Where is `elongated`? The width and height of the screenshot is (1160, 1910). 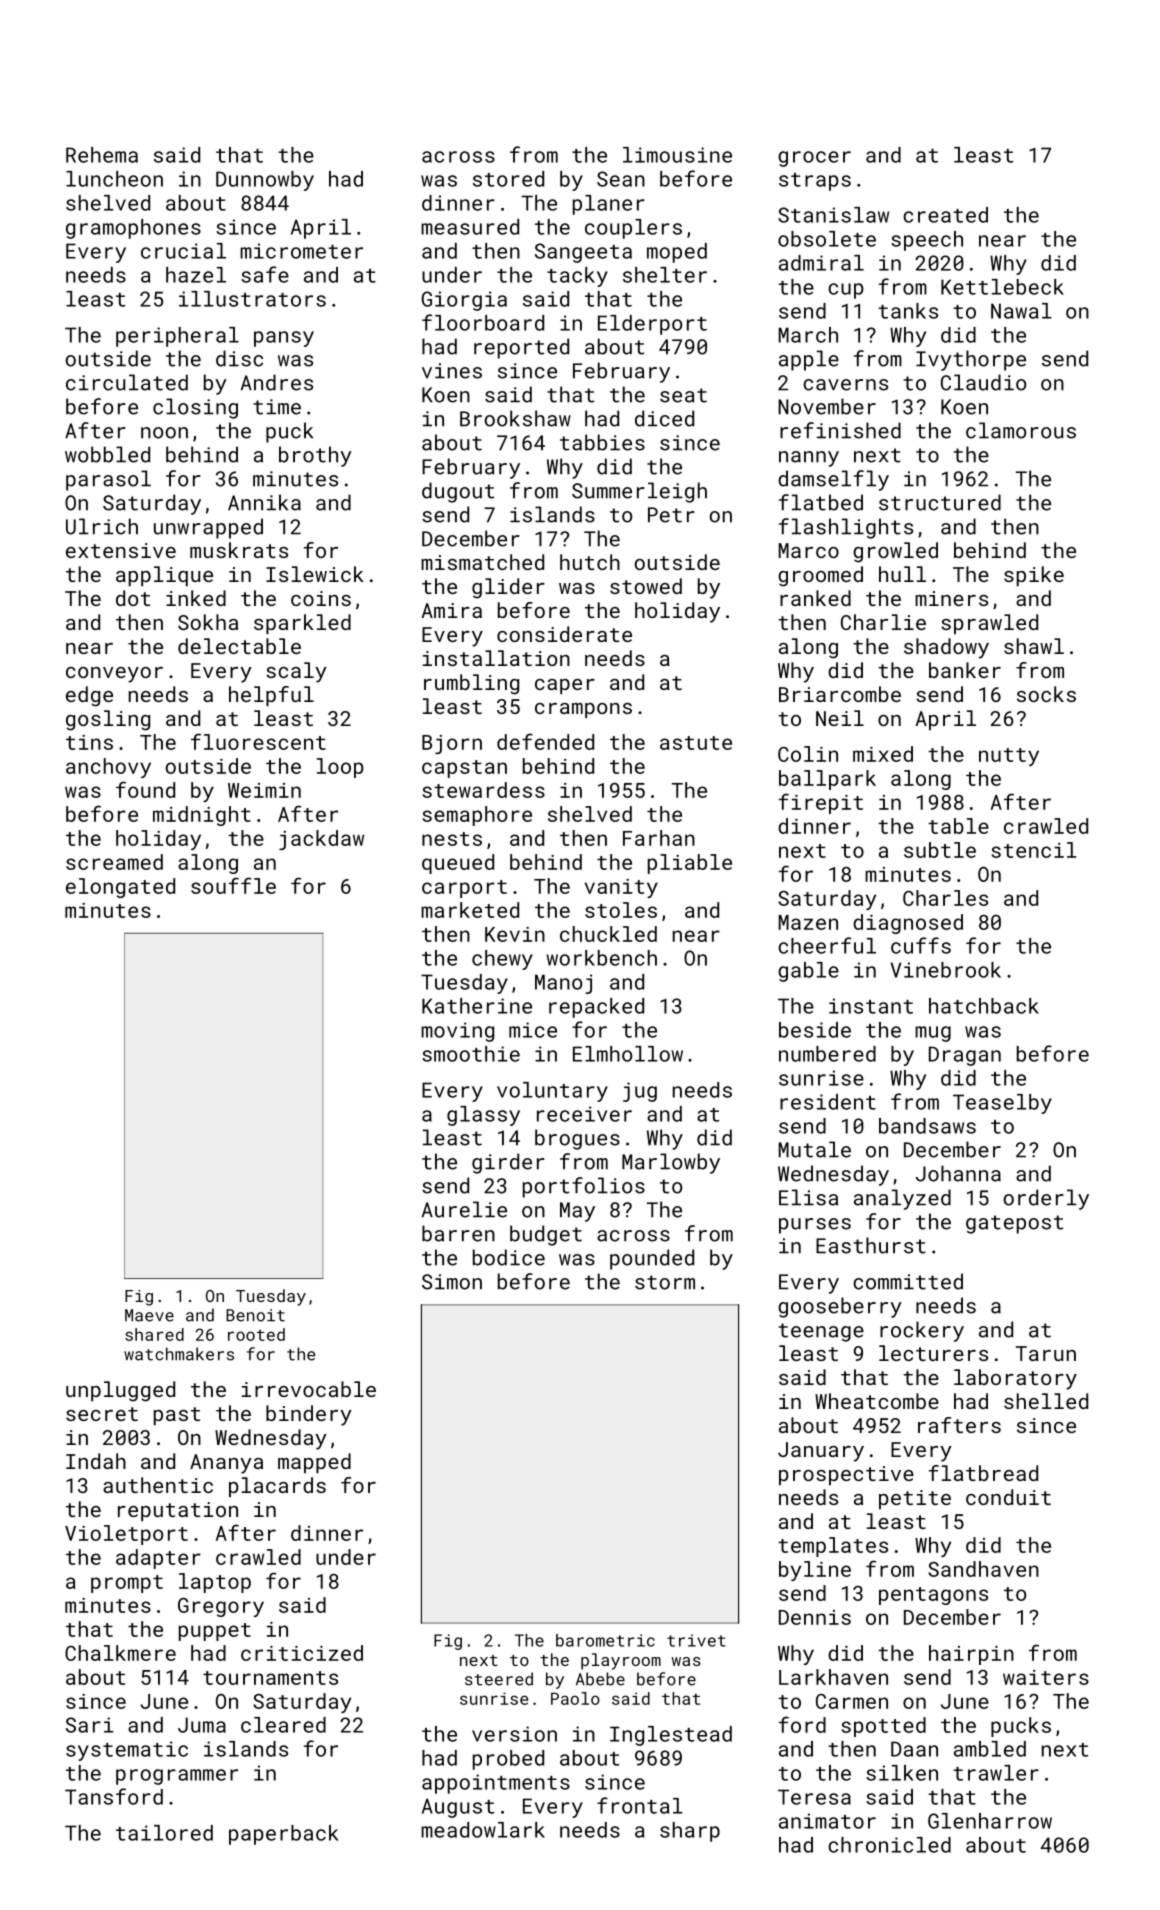
elongated is located at coordinates (120, 888).
